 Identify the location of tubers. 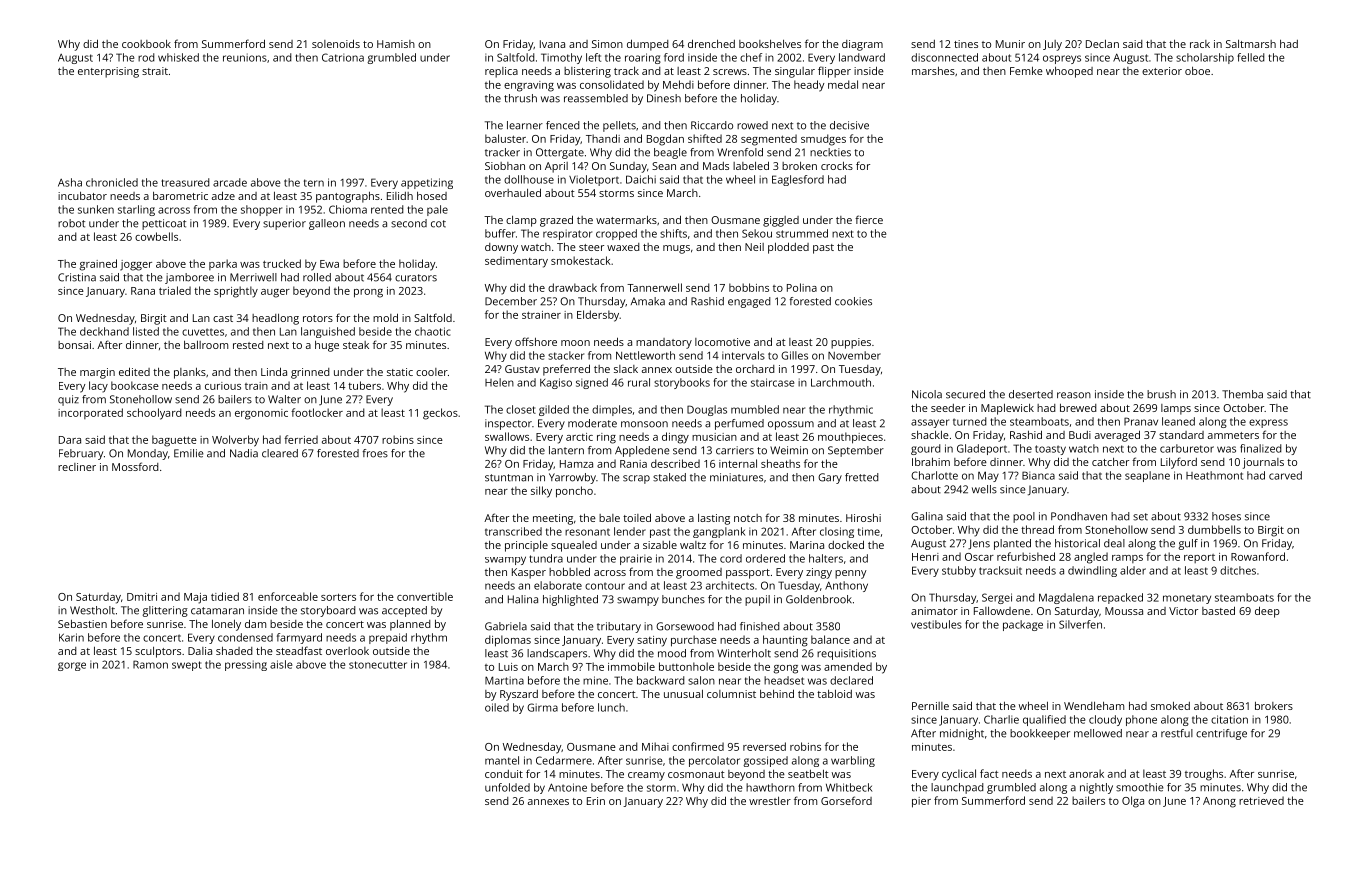
(364, 385).
